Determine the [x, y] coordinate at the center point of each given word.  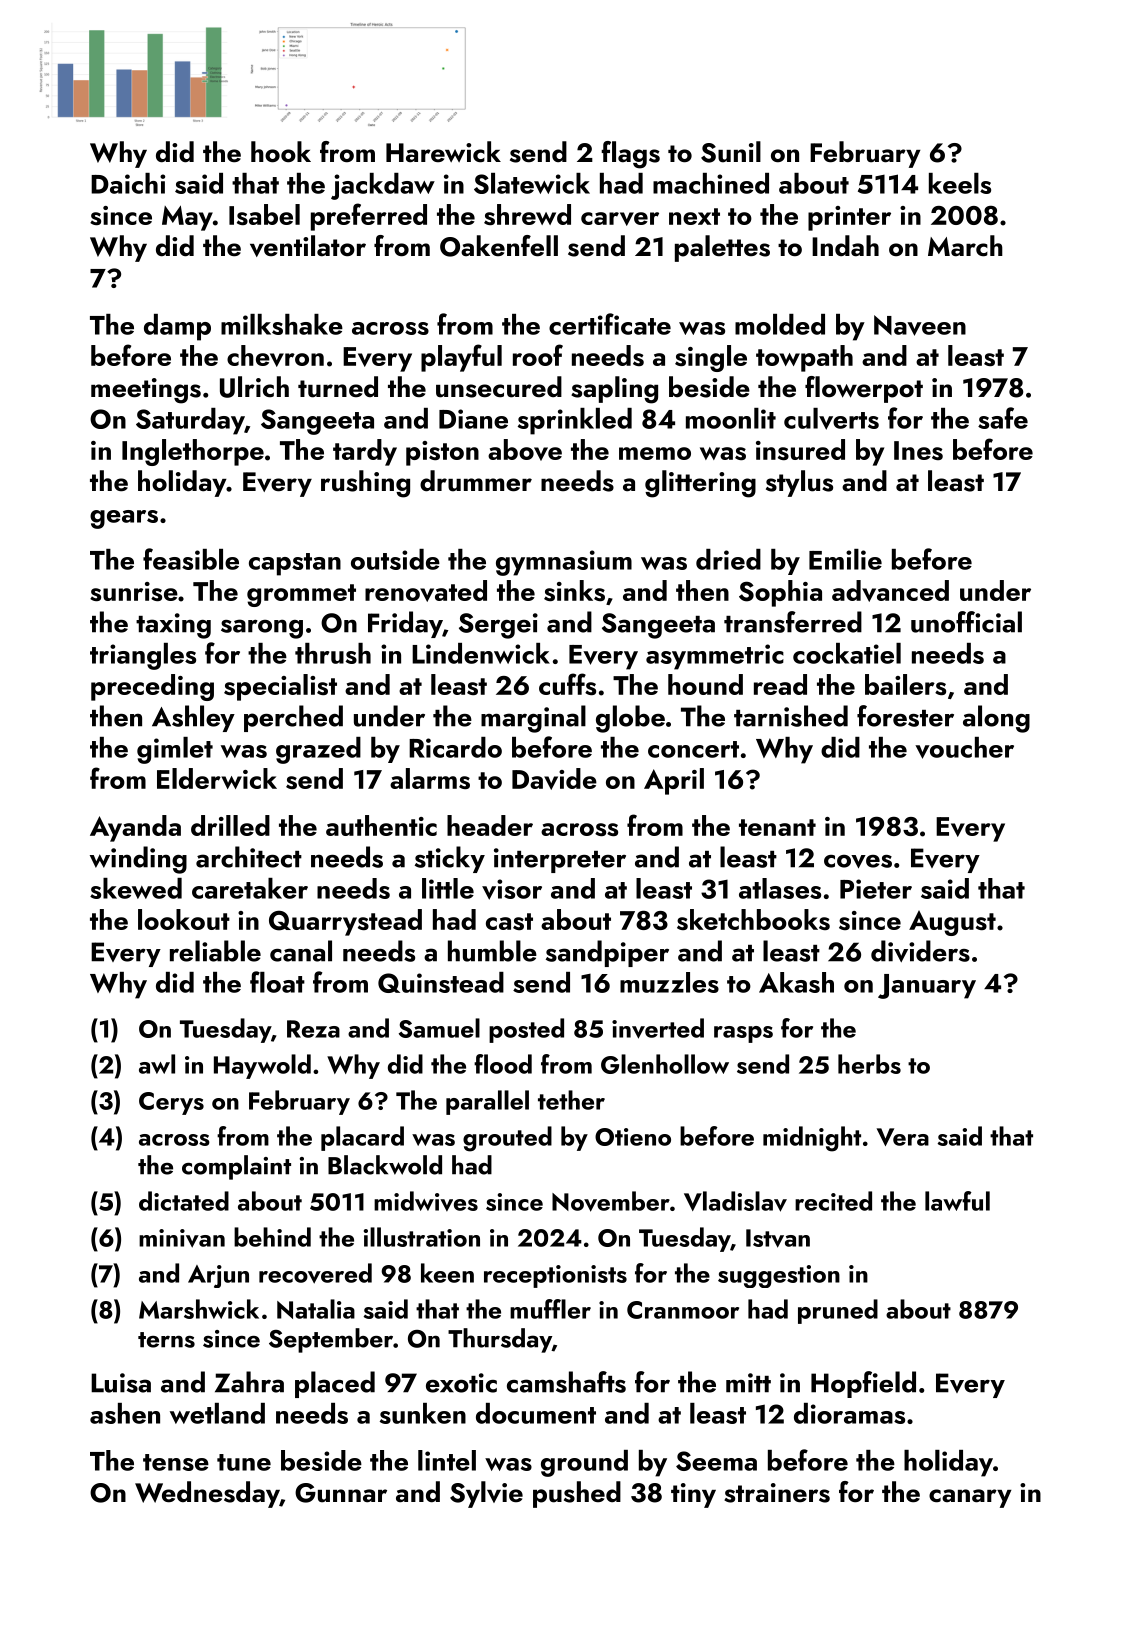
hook [281, 152]
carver [620, 219]
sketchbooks [753, 919]
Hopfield [863, 1384]
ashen [125, 1413]
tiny [693, 1495]
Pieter [876, 889]
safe [1003, 418]
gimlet [175, 750]
